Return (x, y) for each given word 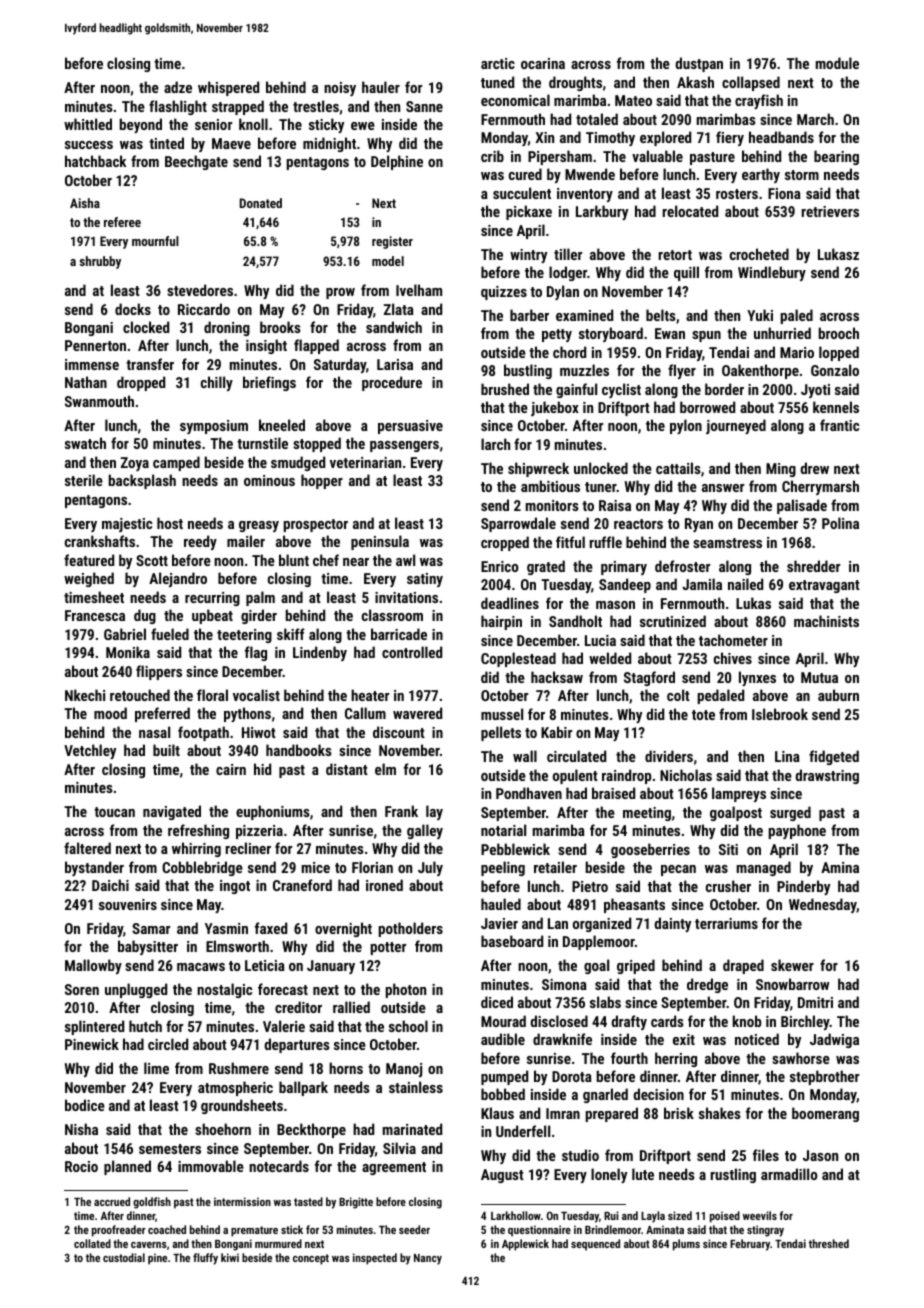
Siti (728, 849)
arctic (498, 63)
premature (254, 1231)
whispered (228, 88)
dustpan (699, 64)
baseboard (512, 941)
